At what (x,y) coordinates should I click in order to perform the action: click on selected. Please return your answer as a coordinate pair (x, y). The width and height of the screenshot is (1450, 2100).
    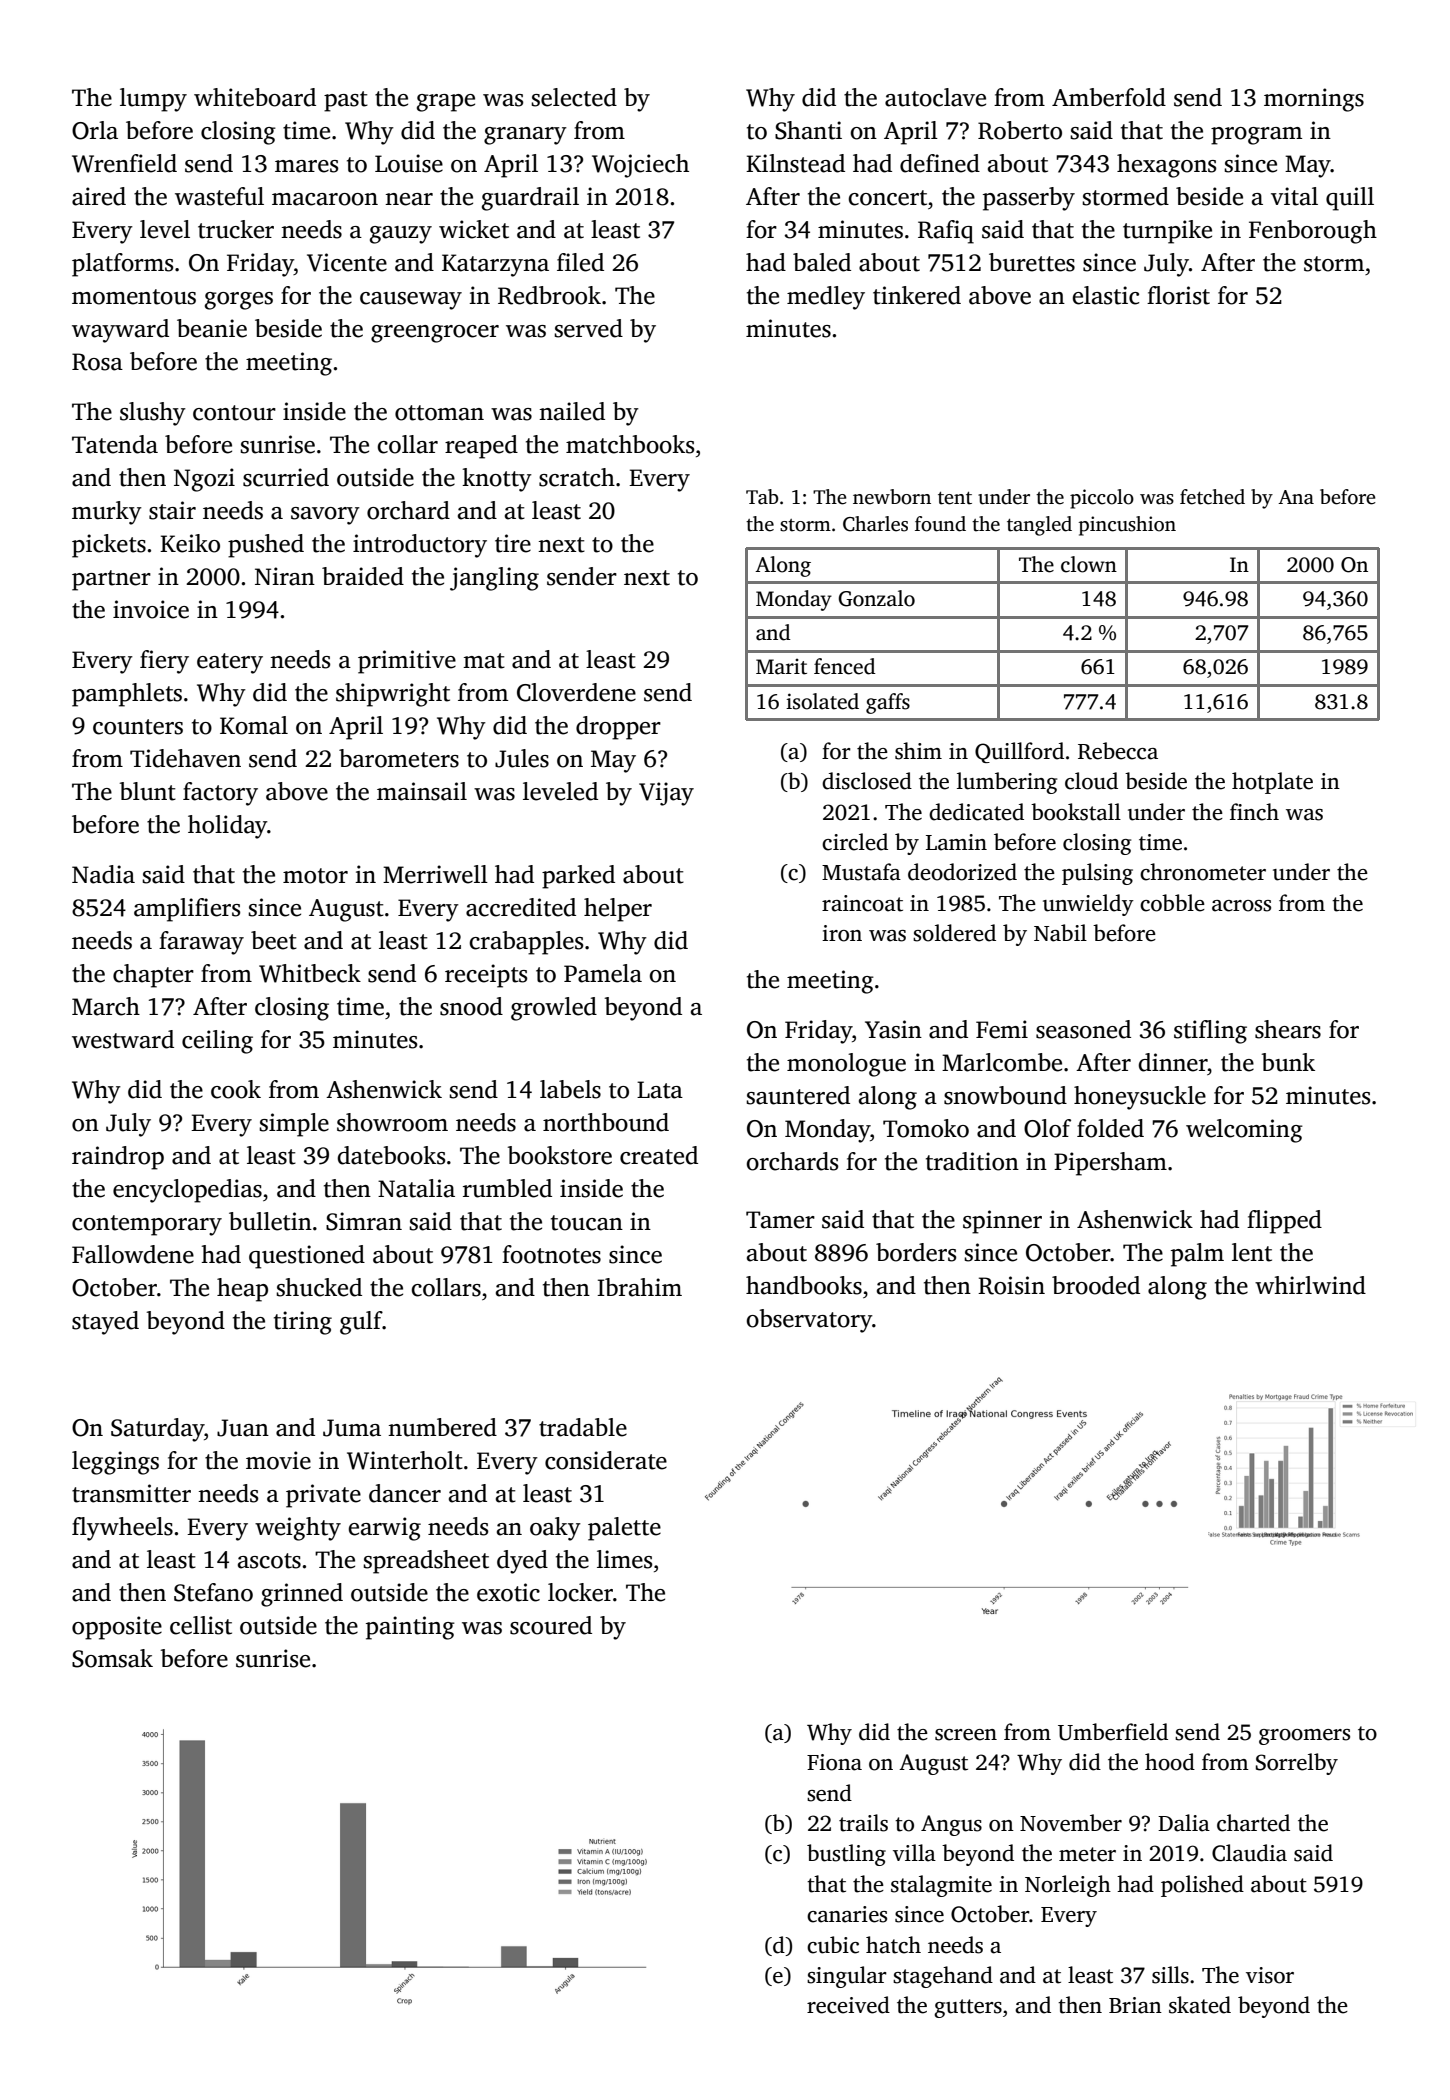
    Looking at the image, I should click on (574, 97).
